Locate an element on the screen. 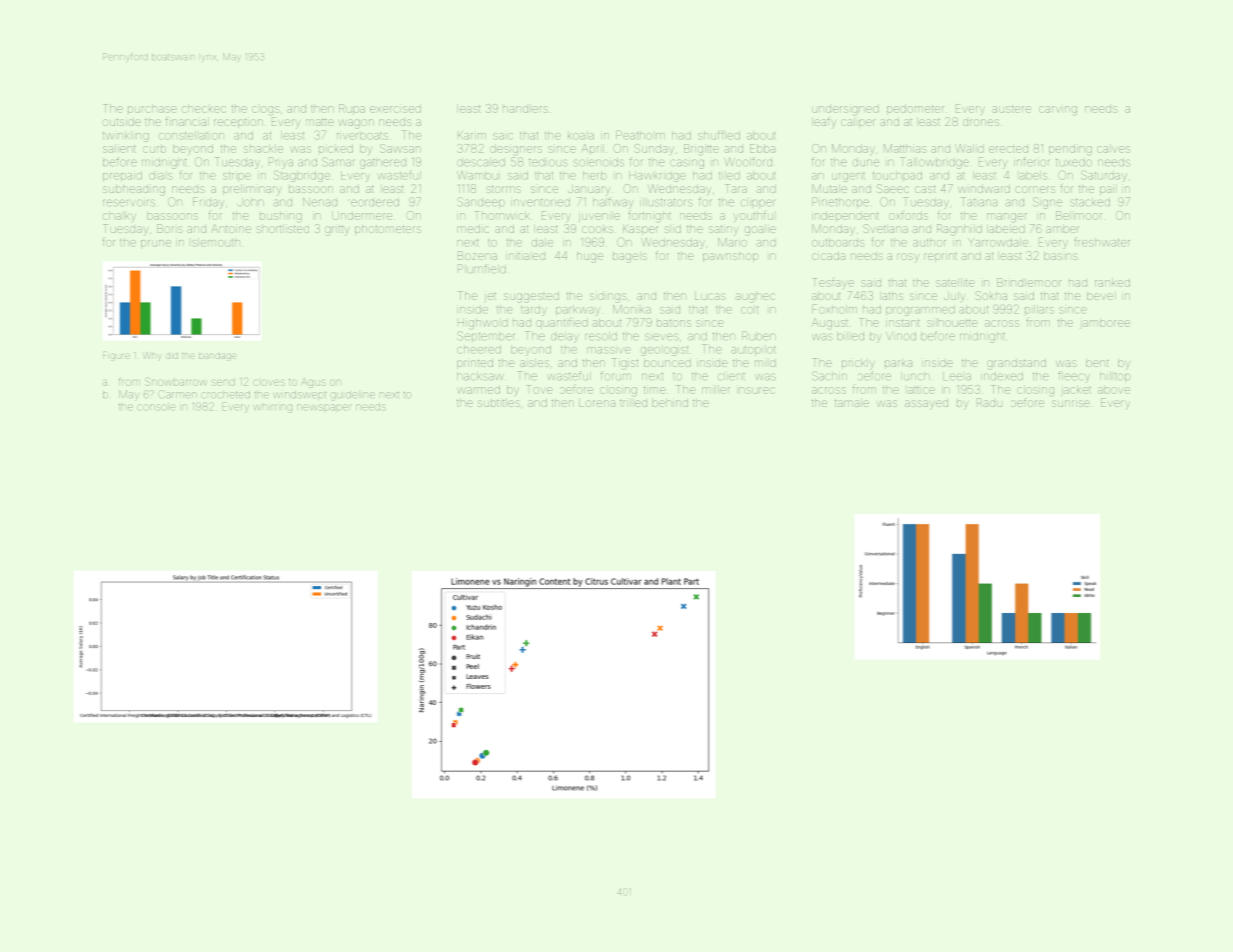 The width and height of the screenshot is (1233, 952). illustrators is located at coordinates (666, 202).
